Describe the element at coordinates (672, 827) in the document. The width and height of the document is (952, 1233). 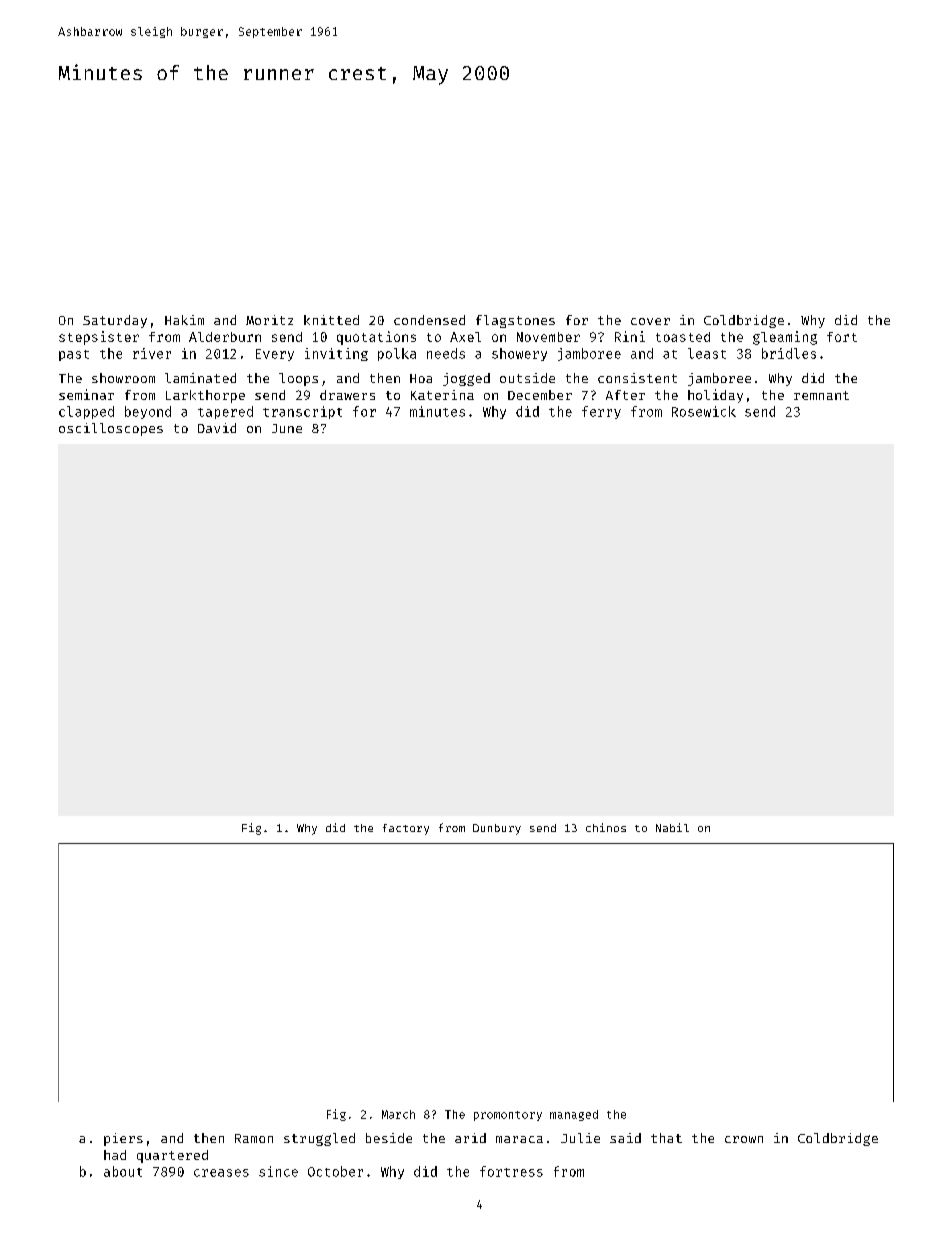
I see `Nabil` at that location.
